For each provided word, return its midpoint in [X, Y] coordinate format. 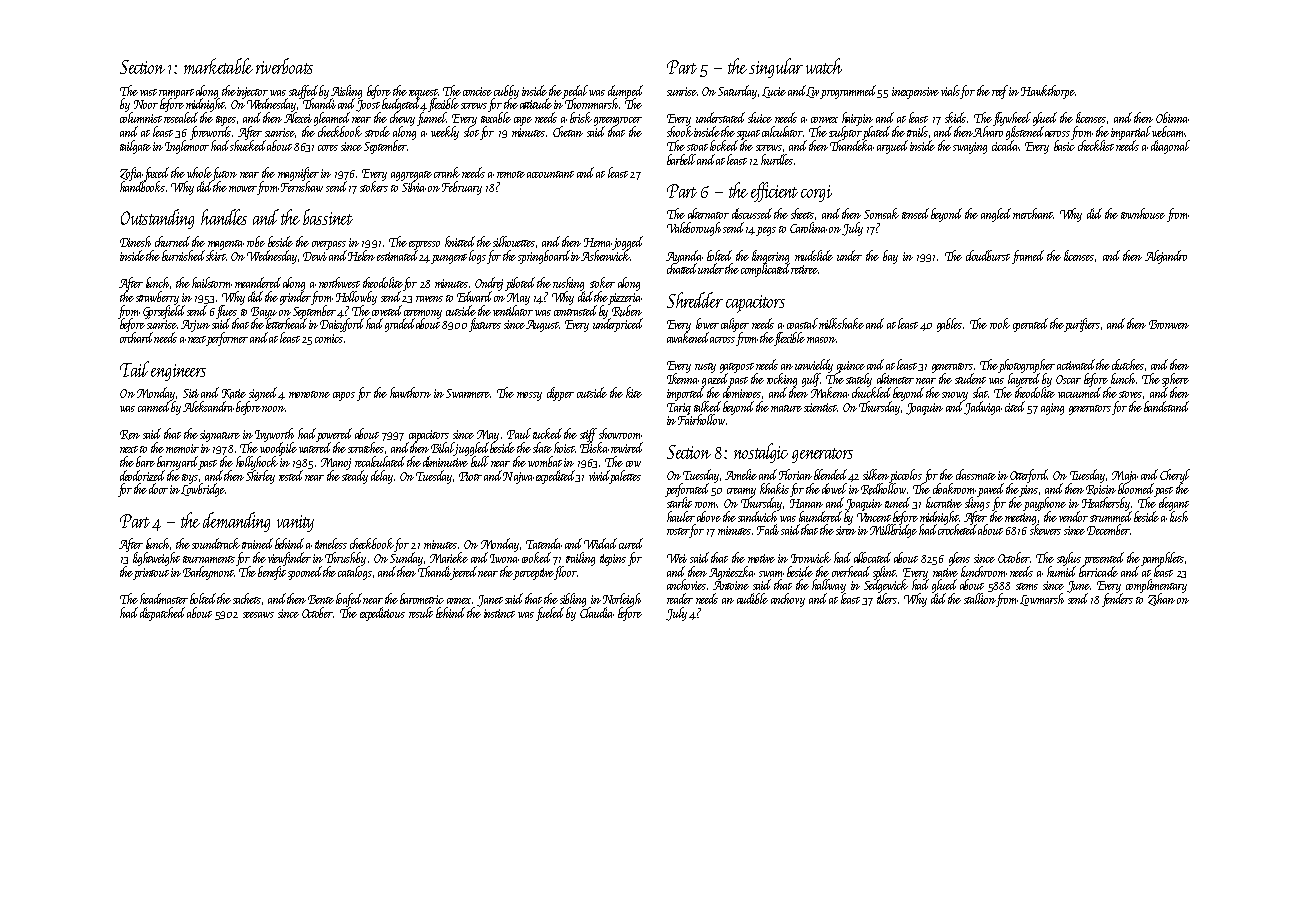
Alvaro [988, 131]
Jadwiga [983, 408]
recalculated [380, 461]
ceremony [423, 314]
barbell [681, 159]
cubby [506, 92]
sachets [247, 598]
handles [224, 217]
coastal [802, 323]
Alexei [298, 117]
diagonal [1170, 147]
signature [220, 436]
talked [707, 406]
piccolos [905, 476]
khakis [774, 488]
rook [1000, 323]
